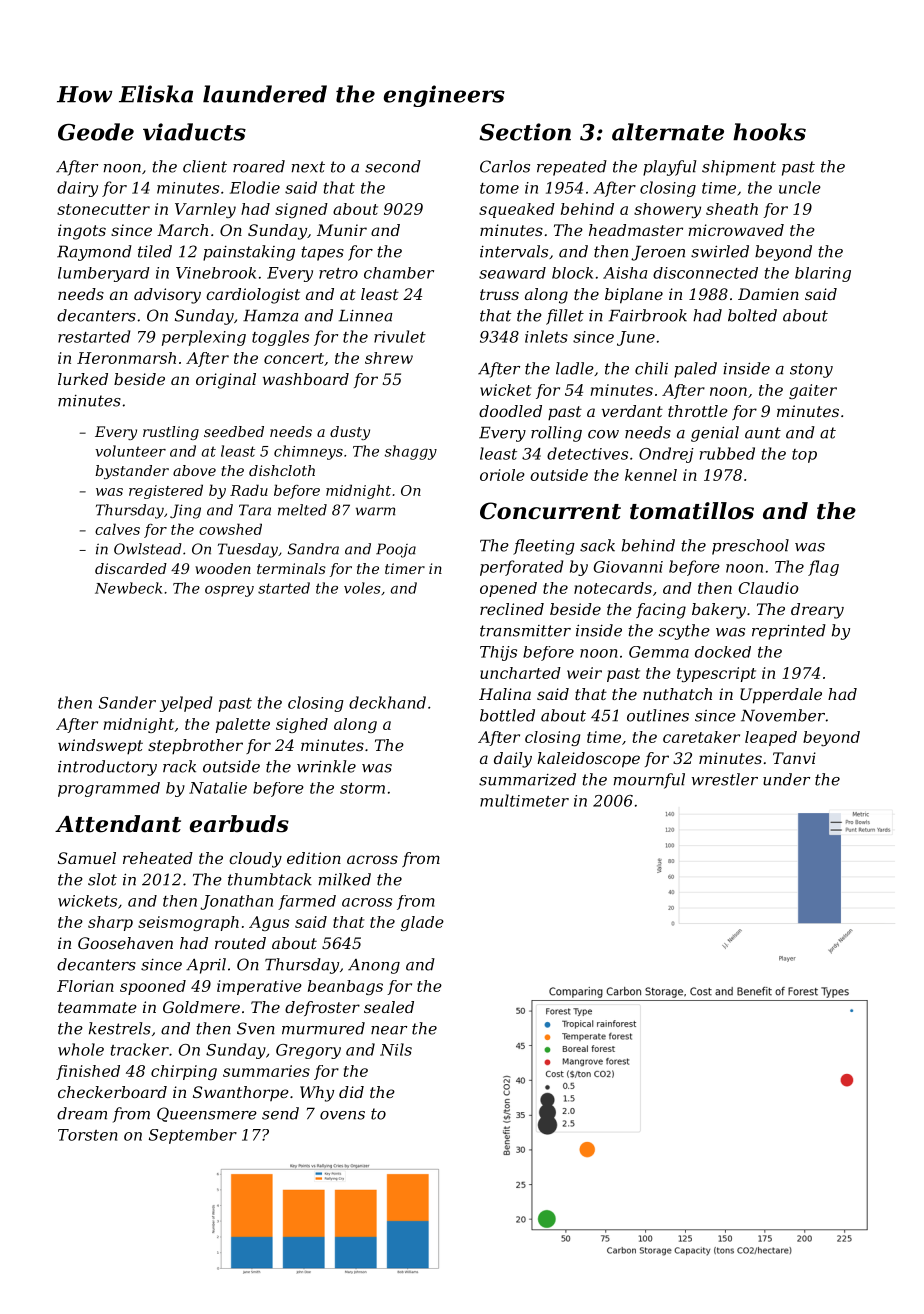  I want to click on Newbeck, so click(128, 588).
